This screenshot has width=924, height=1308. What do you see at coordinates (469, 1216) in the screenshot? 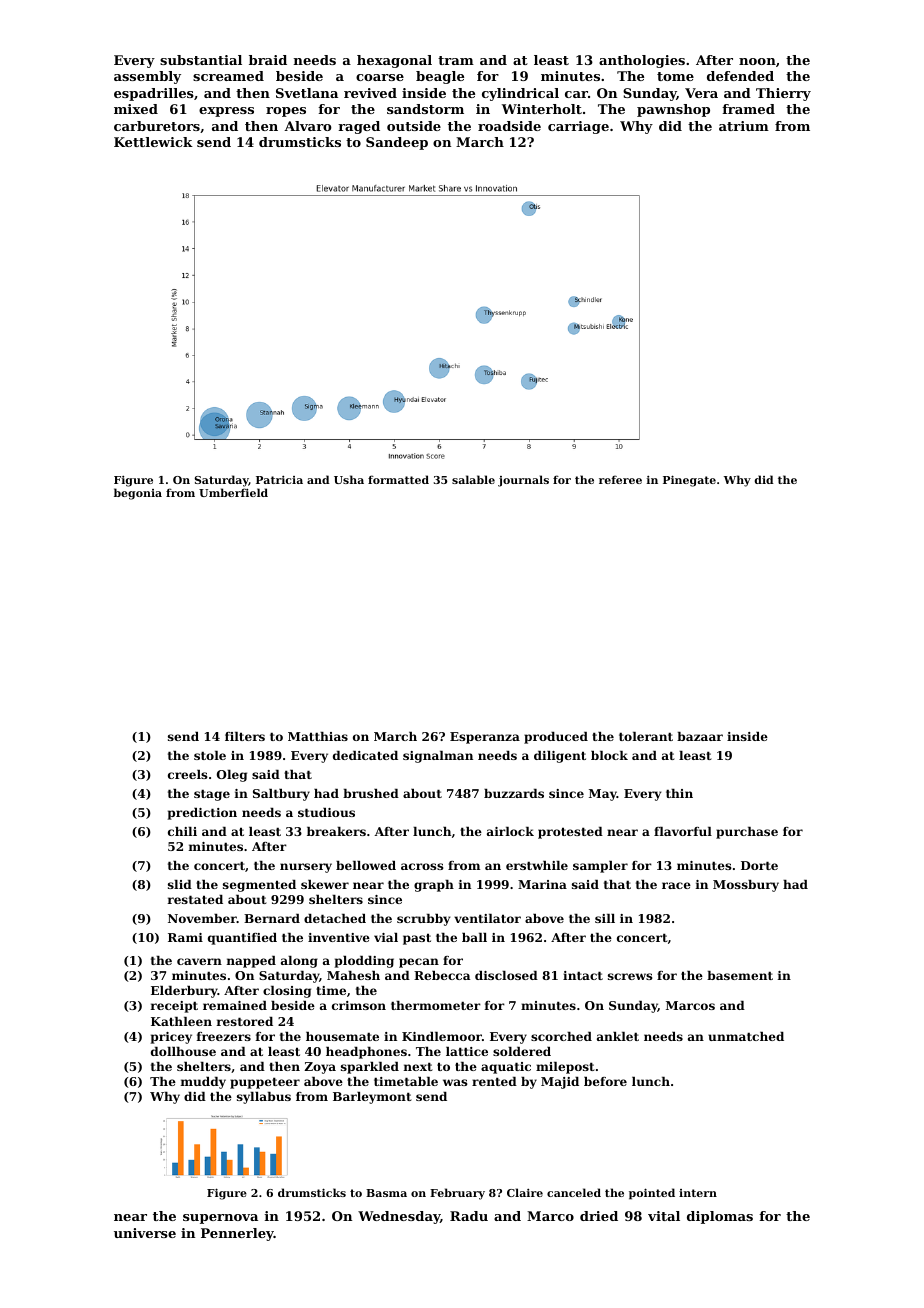
I see `Radu` at bounding box center [469, 1216].
